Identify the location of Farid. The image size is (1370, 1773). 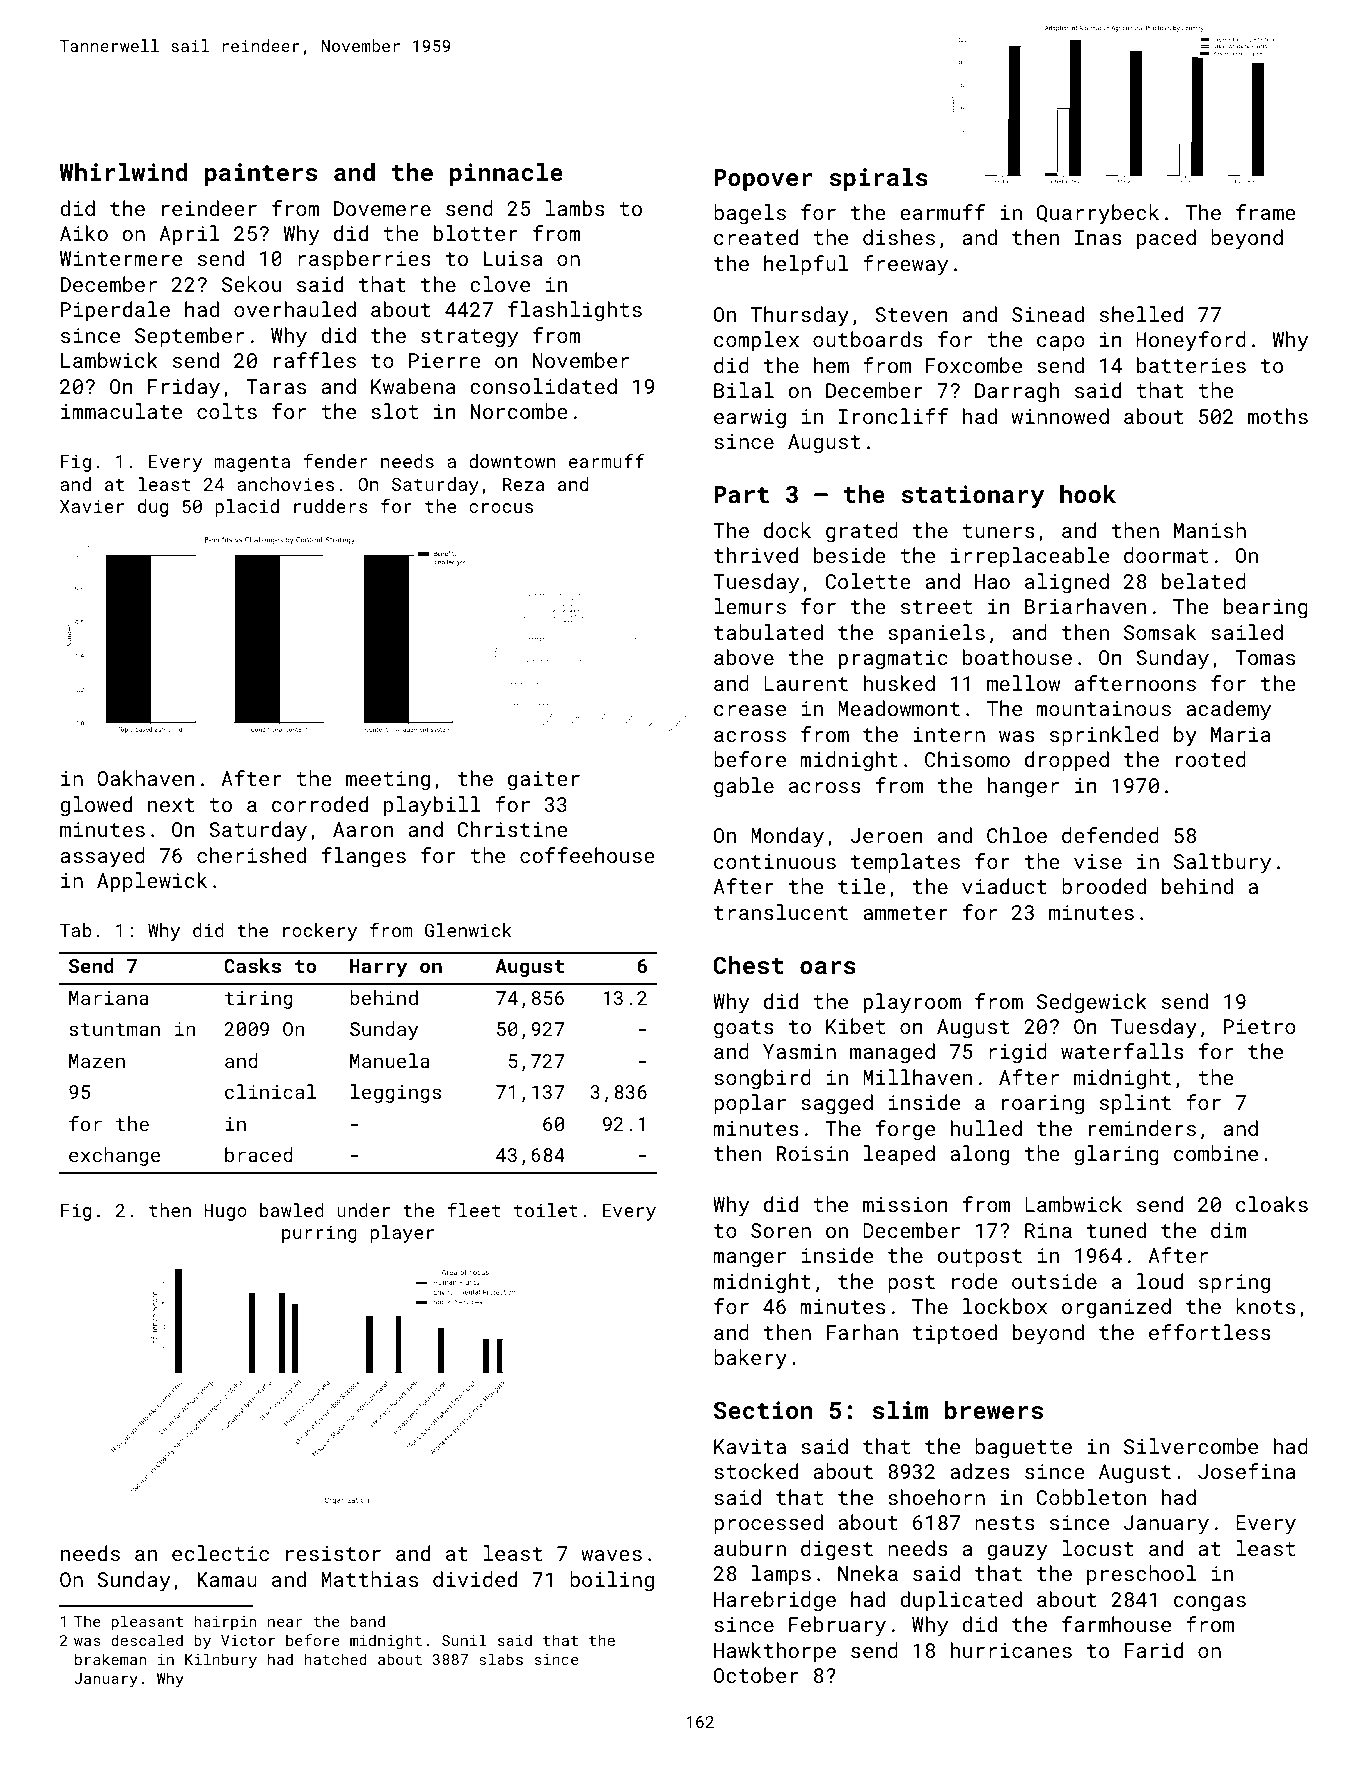
(1153, 1650).
